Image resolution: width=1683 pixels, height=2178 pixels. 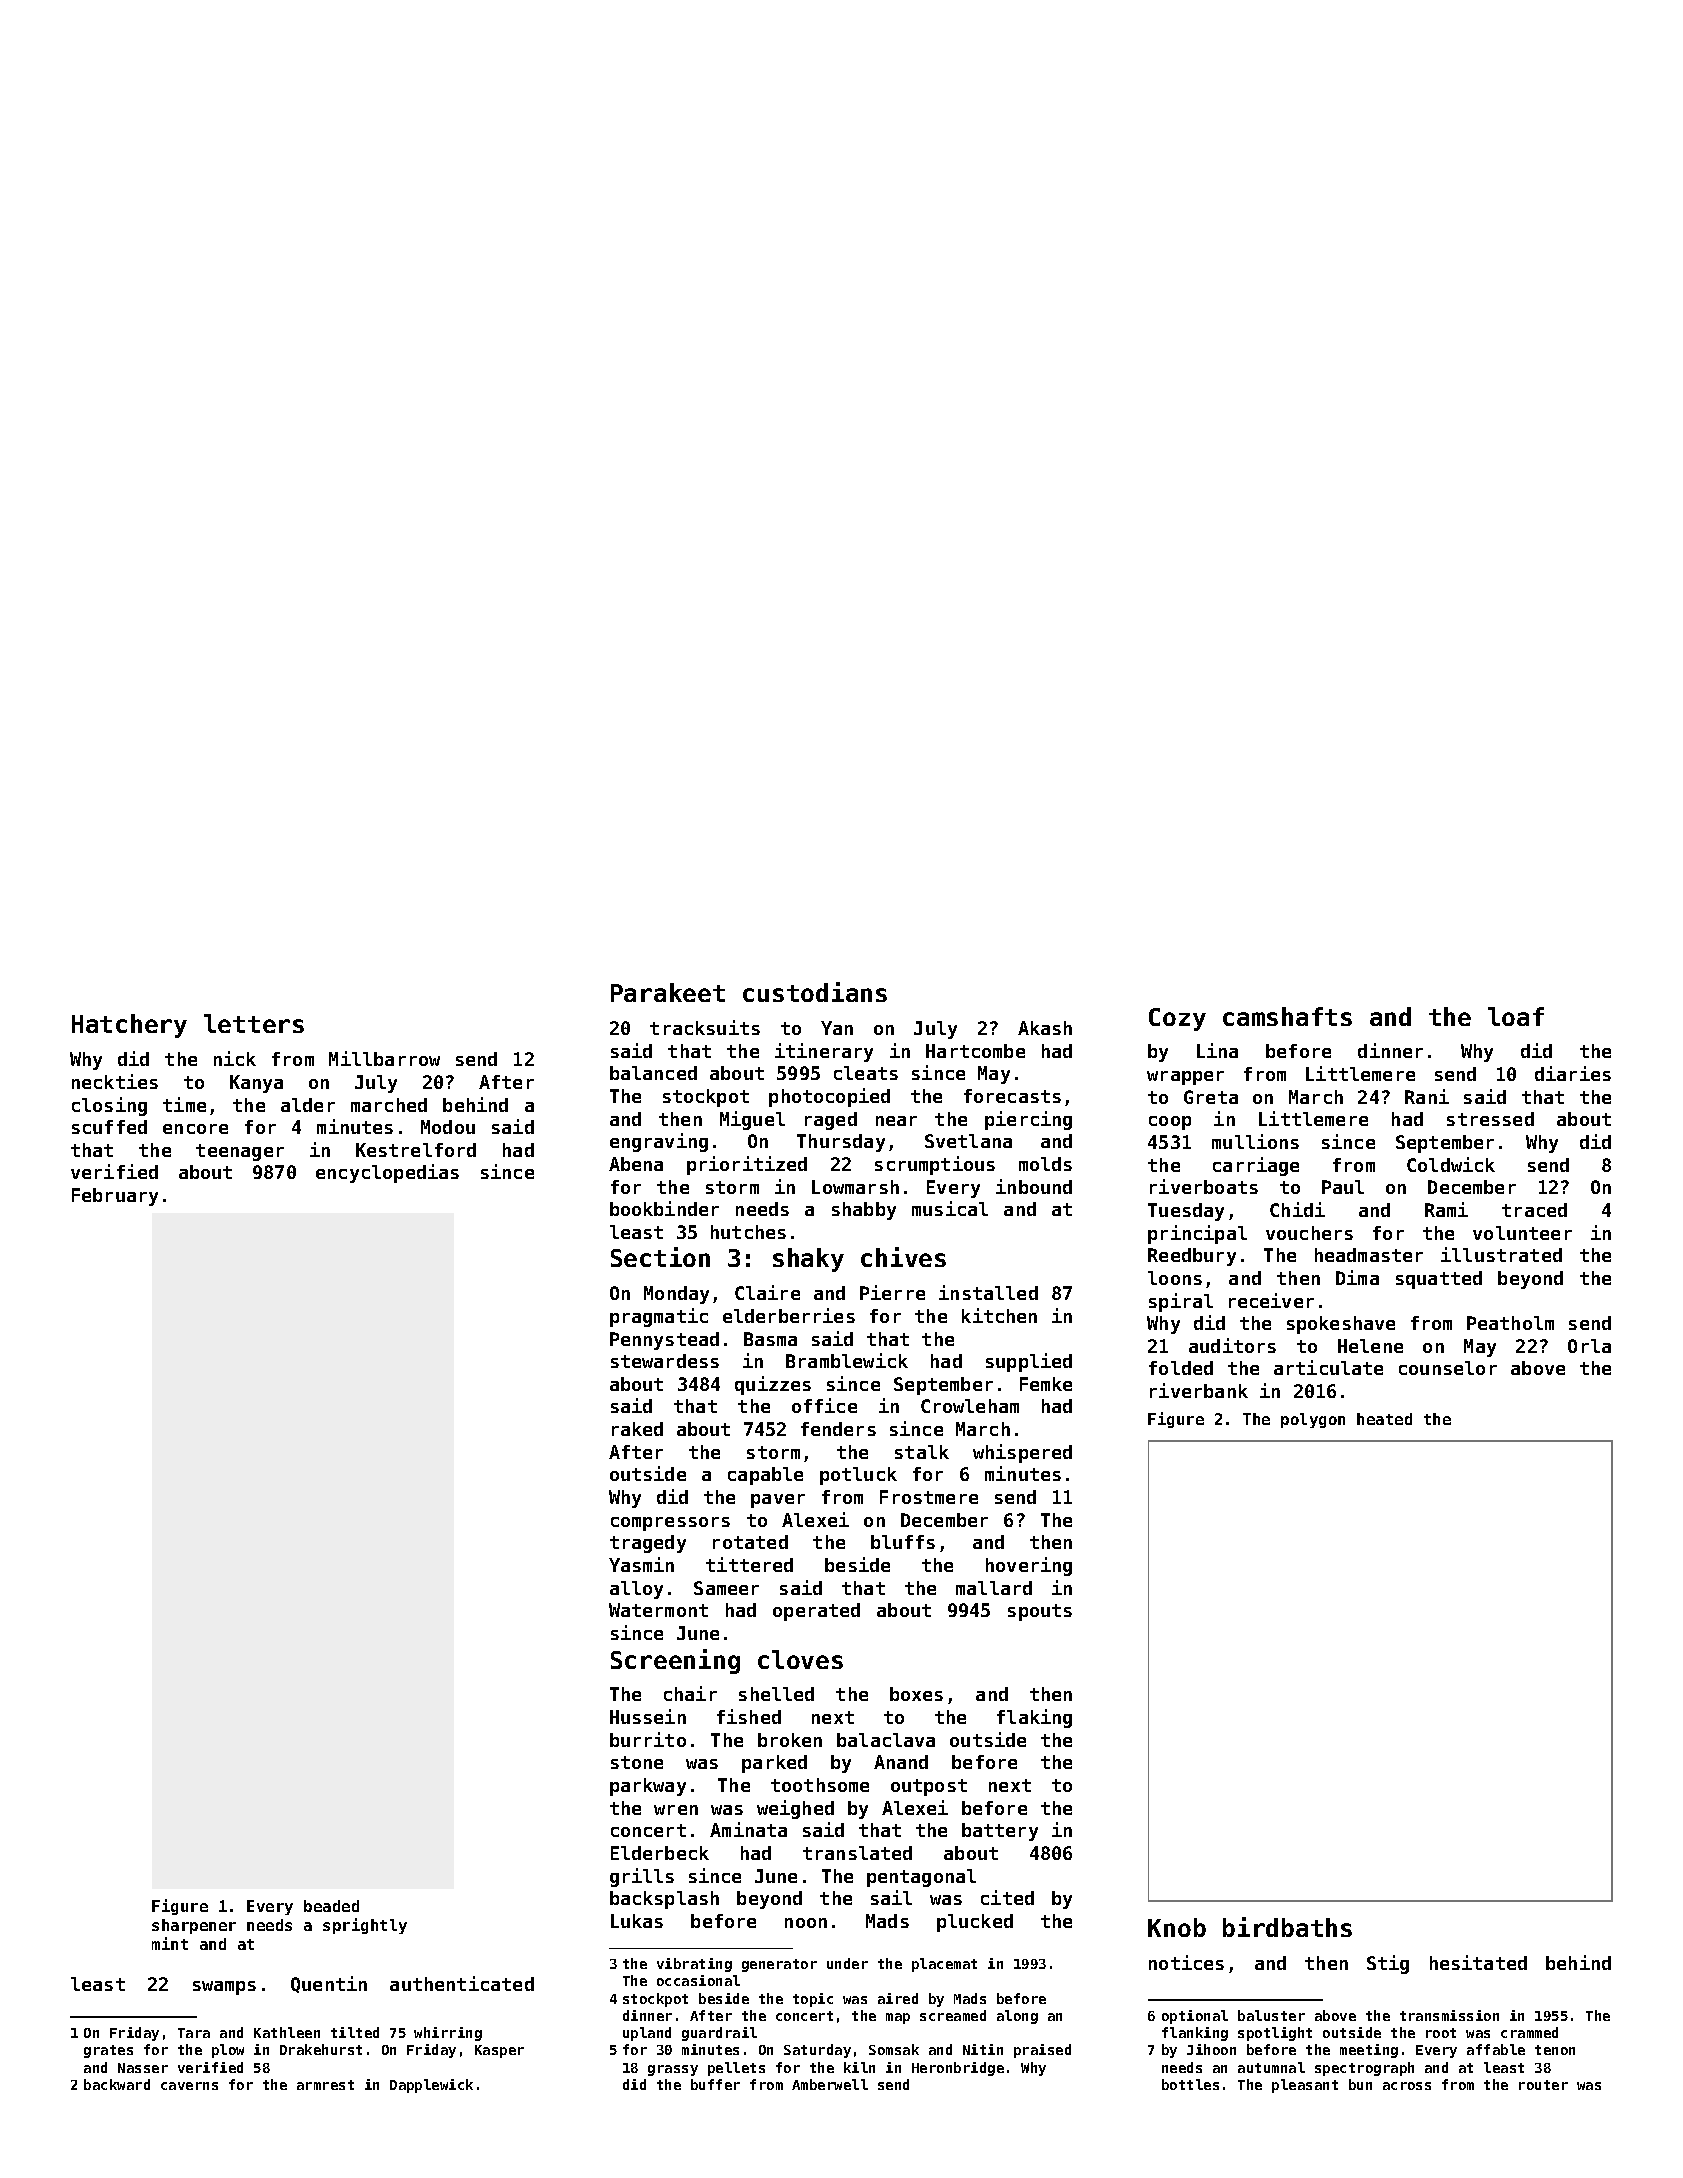 What do you see at coordinates (1287, 1927) in the screenshot?
I see `birdbaths` at bounding box center [1287, 1927].
